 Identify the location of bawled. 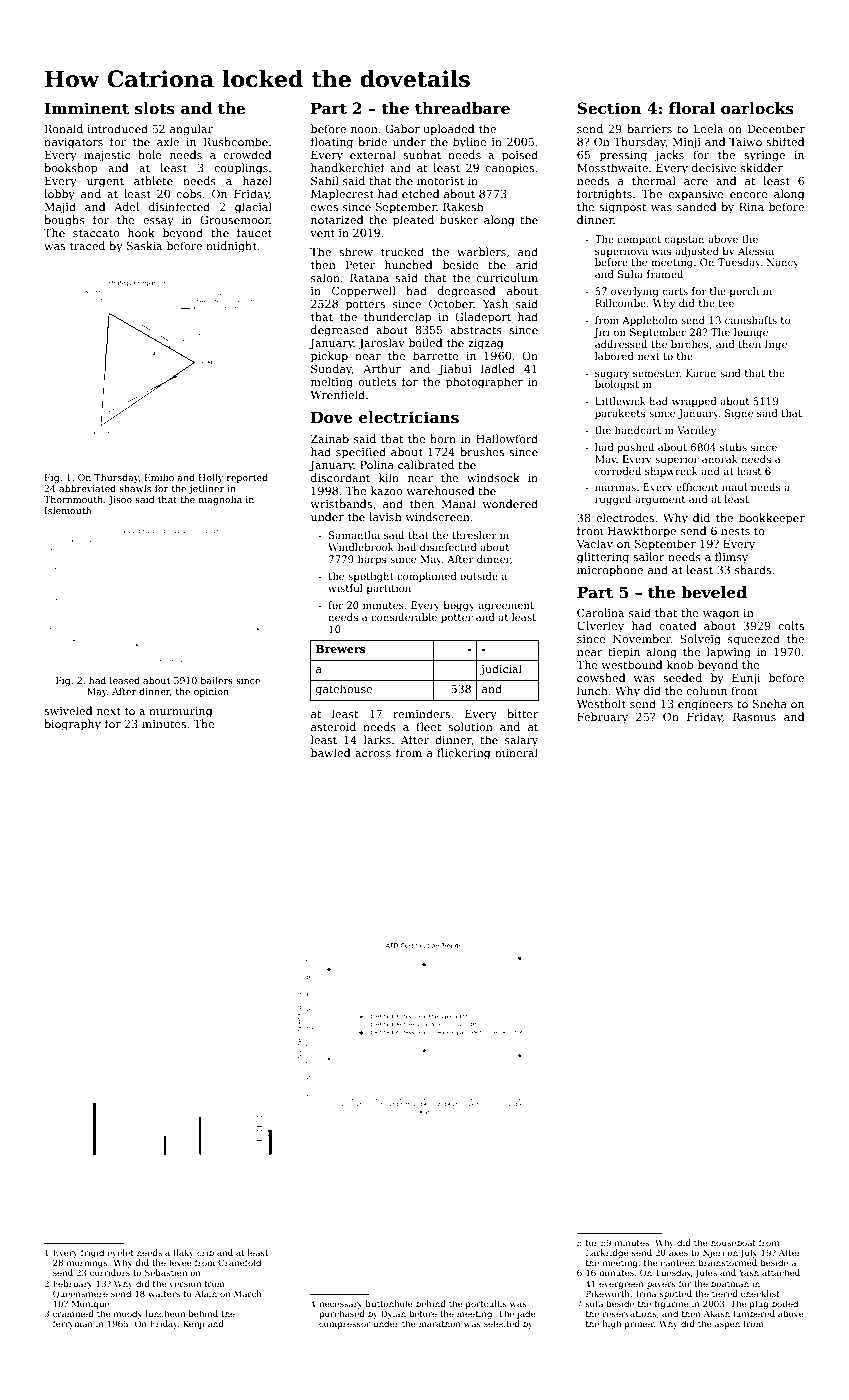
(331, 752).
